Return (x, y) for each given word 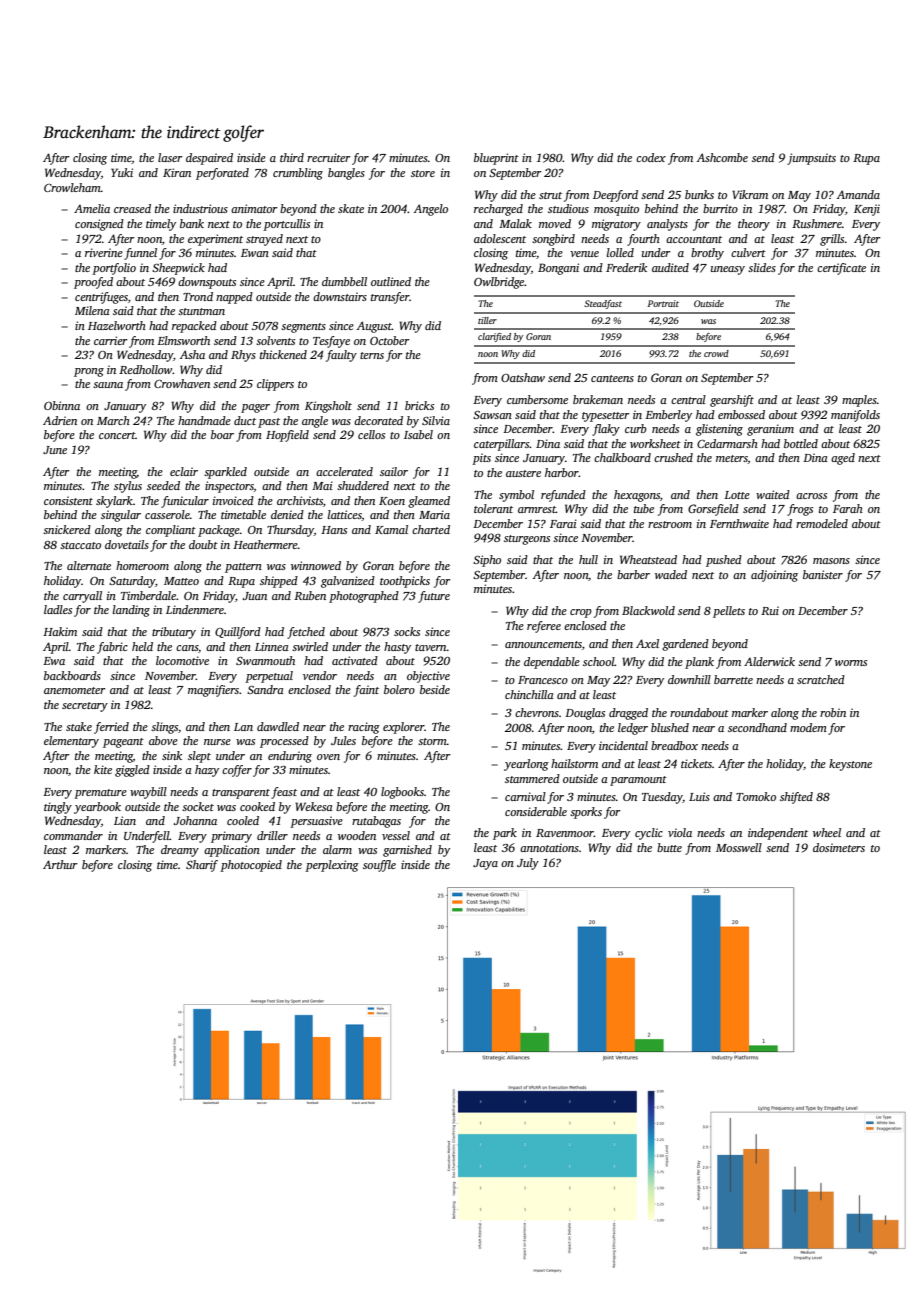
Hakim (60, 631)
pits (481, 459)
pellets (729, 612)
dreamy (180, 851)
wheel (827, 832)
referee (544, 627)
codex (651, 157)
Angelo (431, 210)
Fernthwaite (739, 523)
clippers (275, 385)
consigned (99, 225)
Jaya (485, 864)
